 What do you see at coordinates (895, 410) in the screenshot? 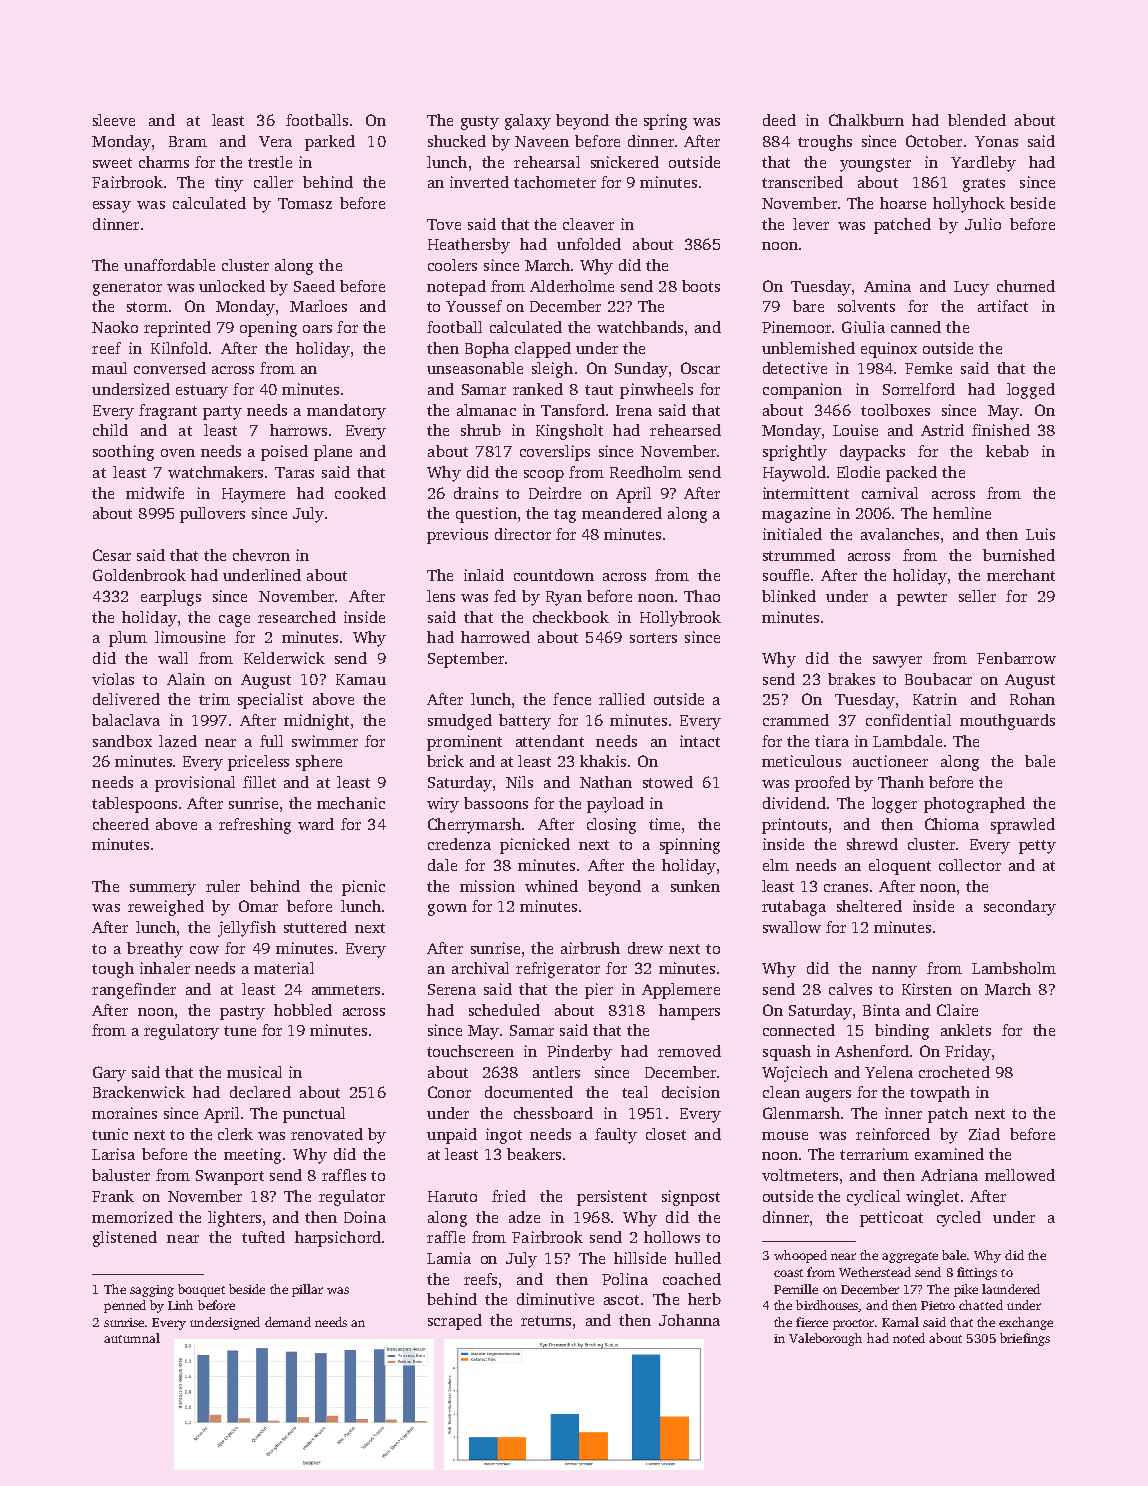
I see `toolboxes` at bounding box center [895, 410].
